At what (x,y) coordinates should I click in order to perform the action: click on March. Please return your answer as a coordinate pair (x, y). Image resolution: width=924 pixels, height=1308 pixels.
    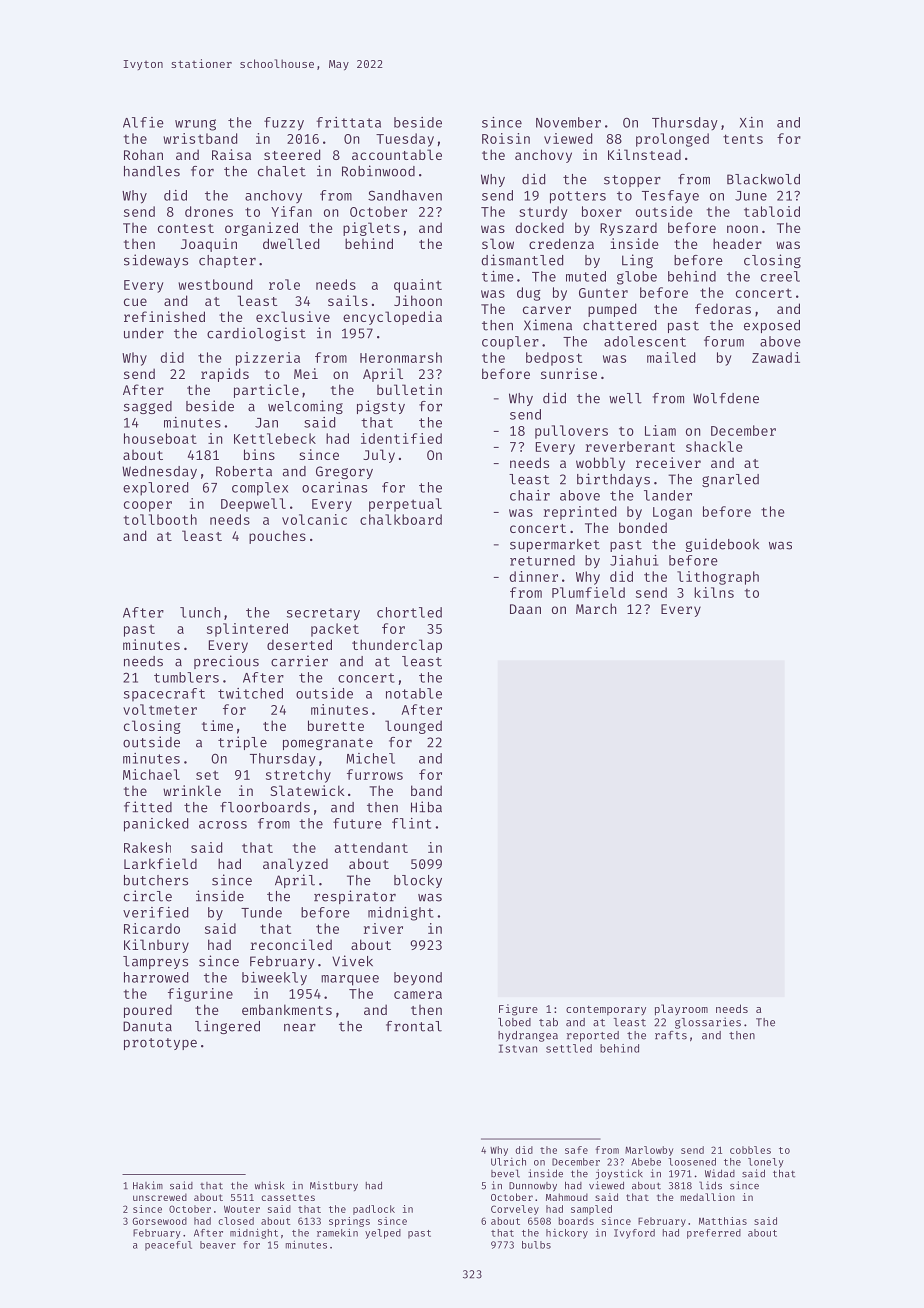
    Looking at the image, I should click on (596, 608).
